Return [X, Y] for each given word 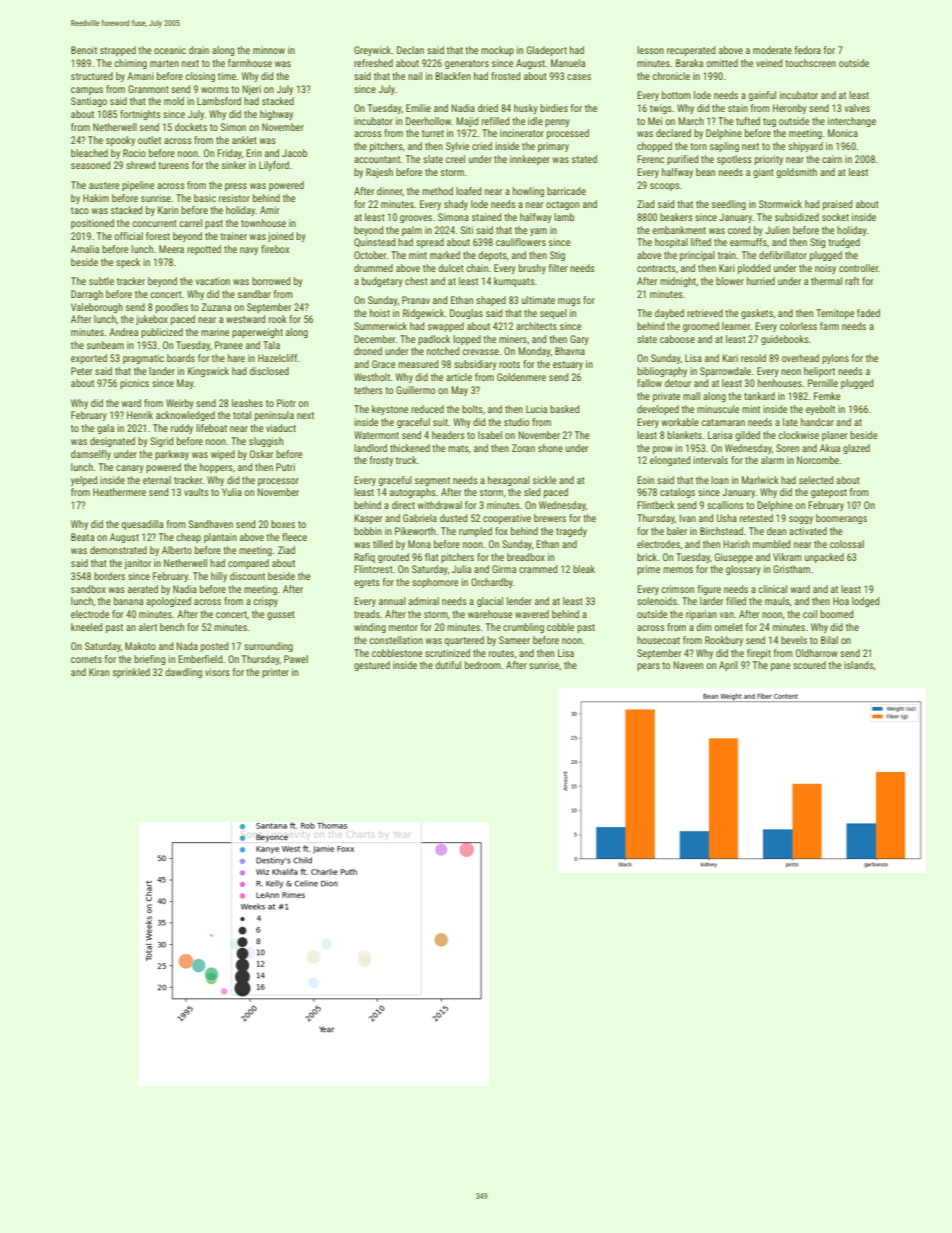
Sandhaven [211, 524]
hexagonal [509, 481]
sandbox [88, 589]
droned [368, 351]
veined [769, 63]
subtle [101, 281]
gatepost [829, 493]
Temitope [835, 314]
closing [200, 77]
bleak [584, 569]
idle [535, 121]
